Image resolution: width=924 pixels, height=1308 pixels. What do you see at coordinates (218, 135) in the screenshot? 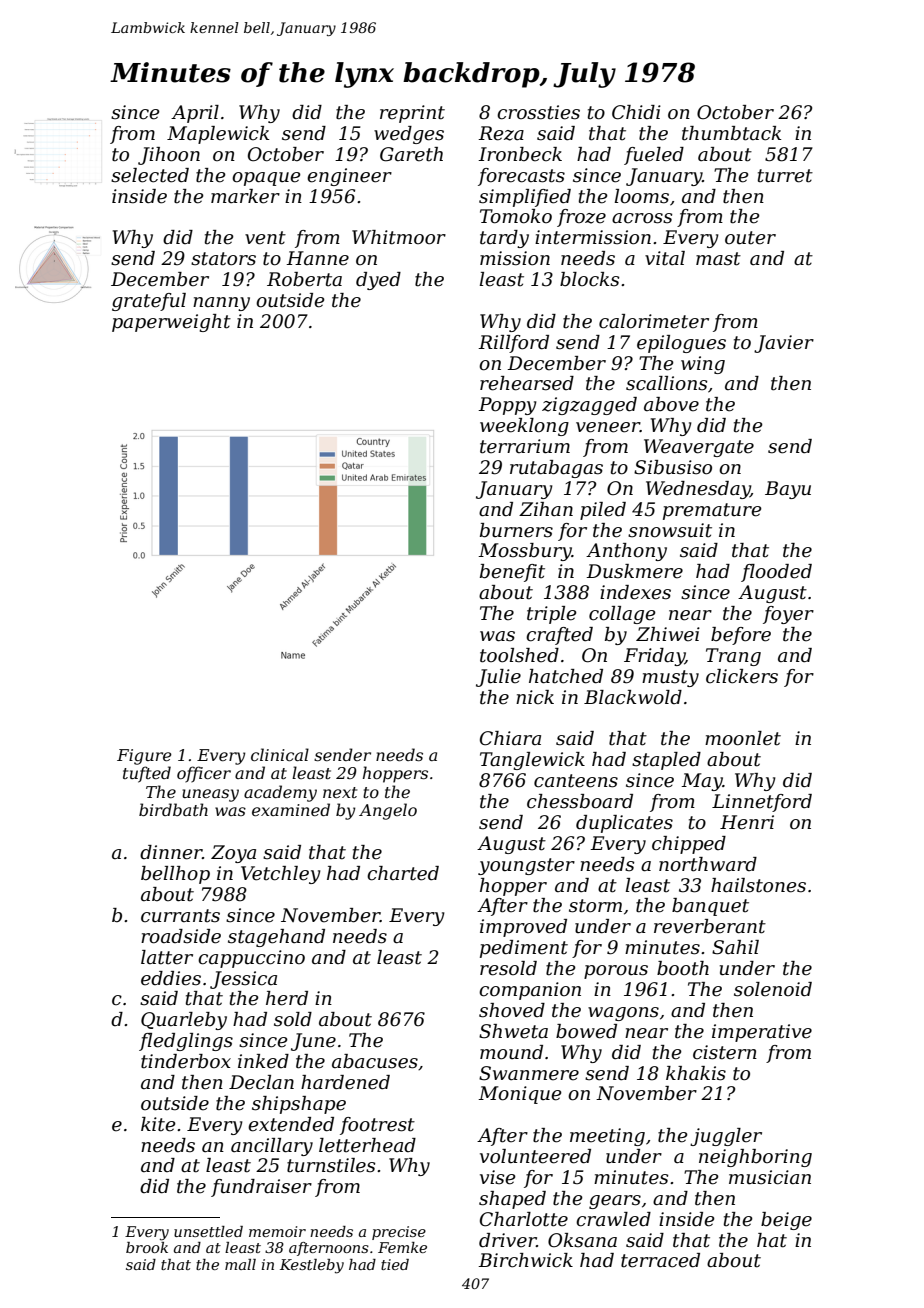
I see `Maplewick` at bounding box center [218, 135].
